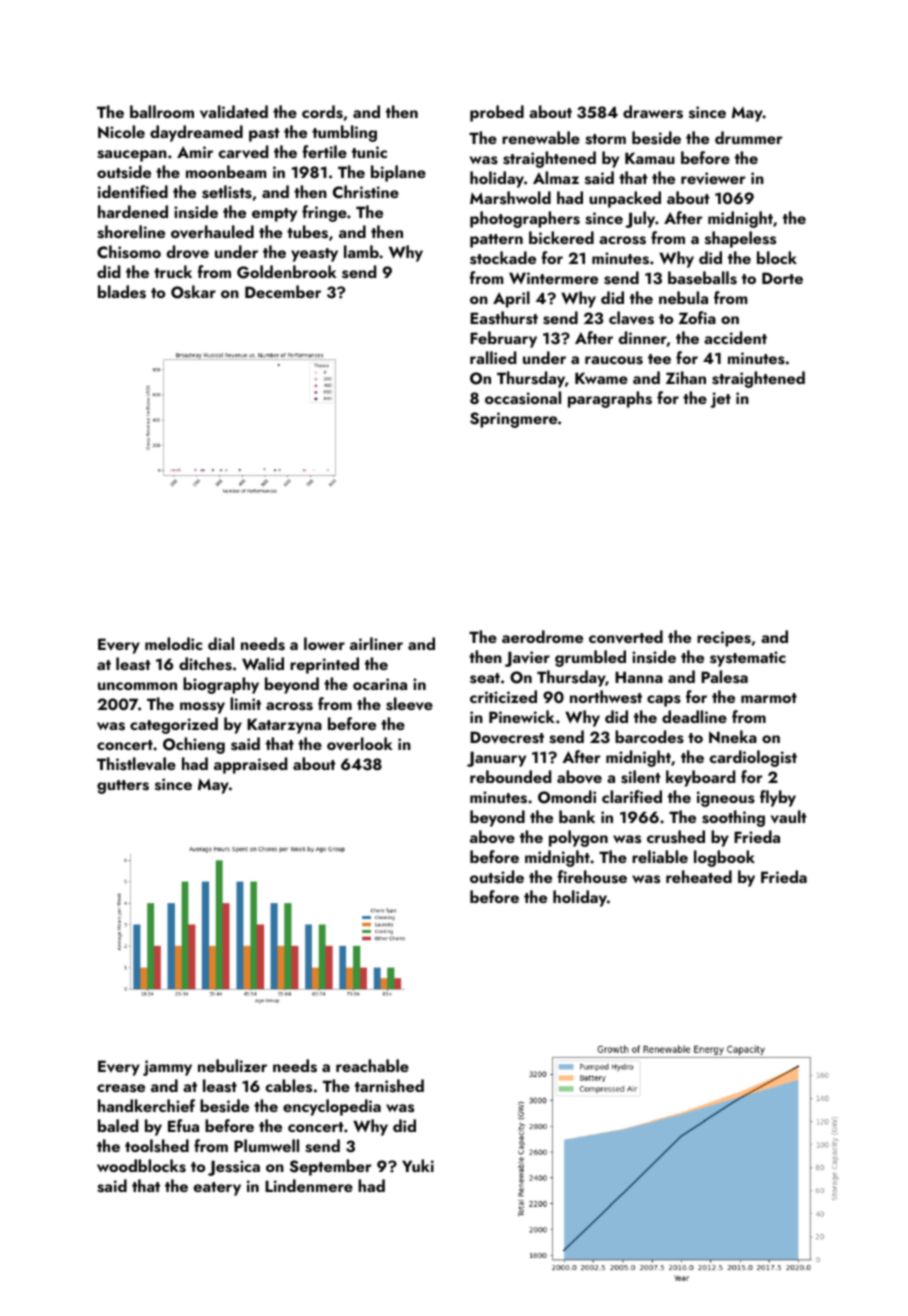 The width and height of the screenshot is (908, 1316). Describe the element at coordinates (167, 1068) in the screenshot. I see `jammy` at that location.
